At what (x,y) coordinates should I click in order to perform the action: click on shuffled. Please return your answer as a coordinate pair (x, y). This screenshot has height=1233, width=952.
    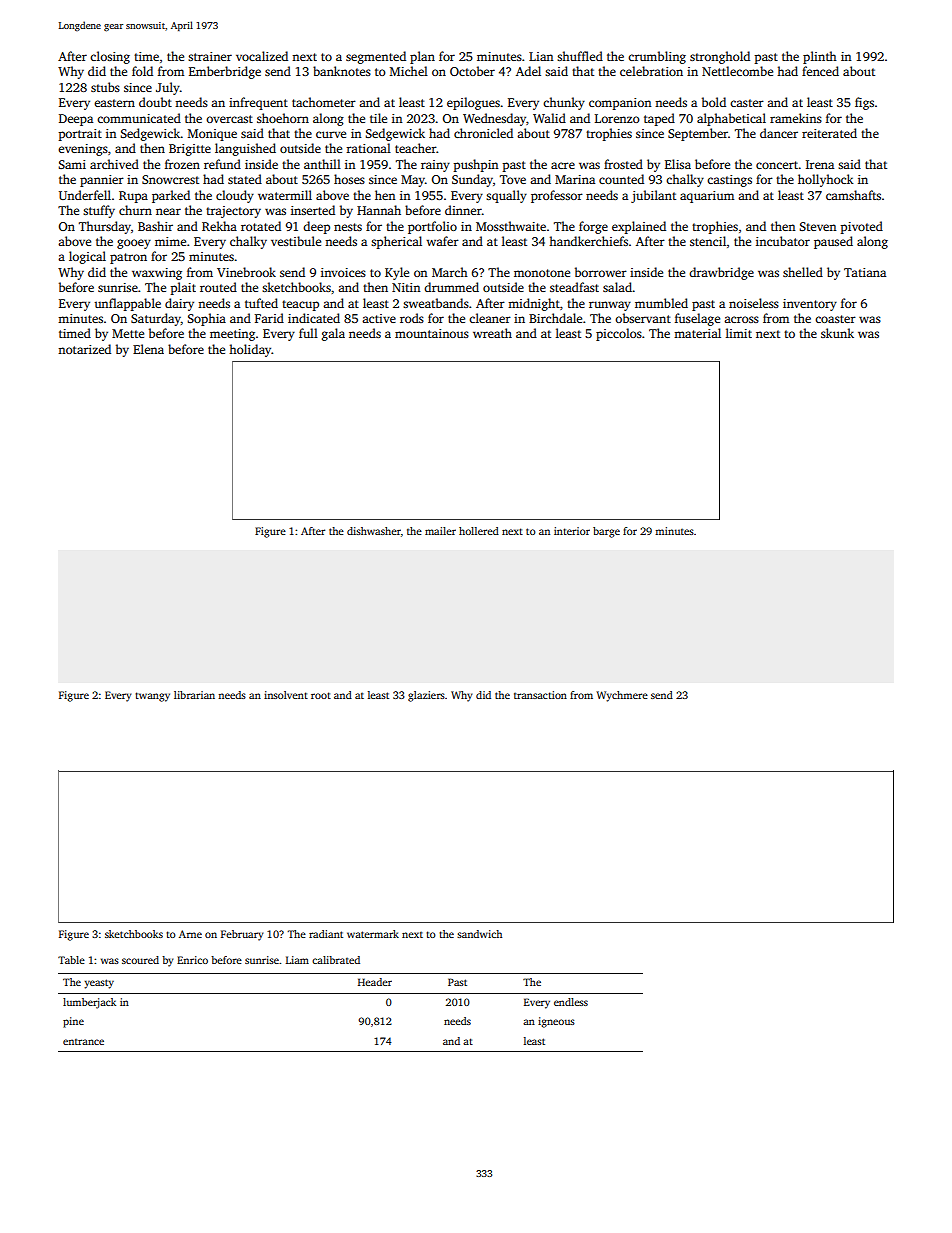
    Looking at the image, I should click on (580, 56).
